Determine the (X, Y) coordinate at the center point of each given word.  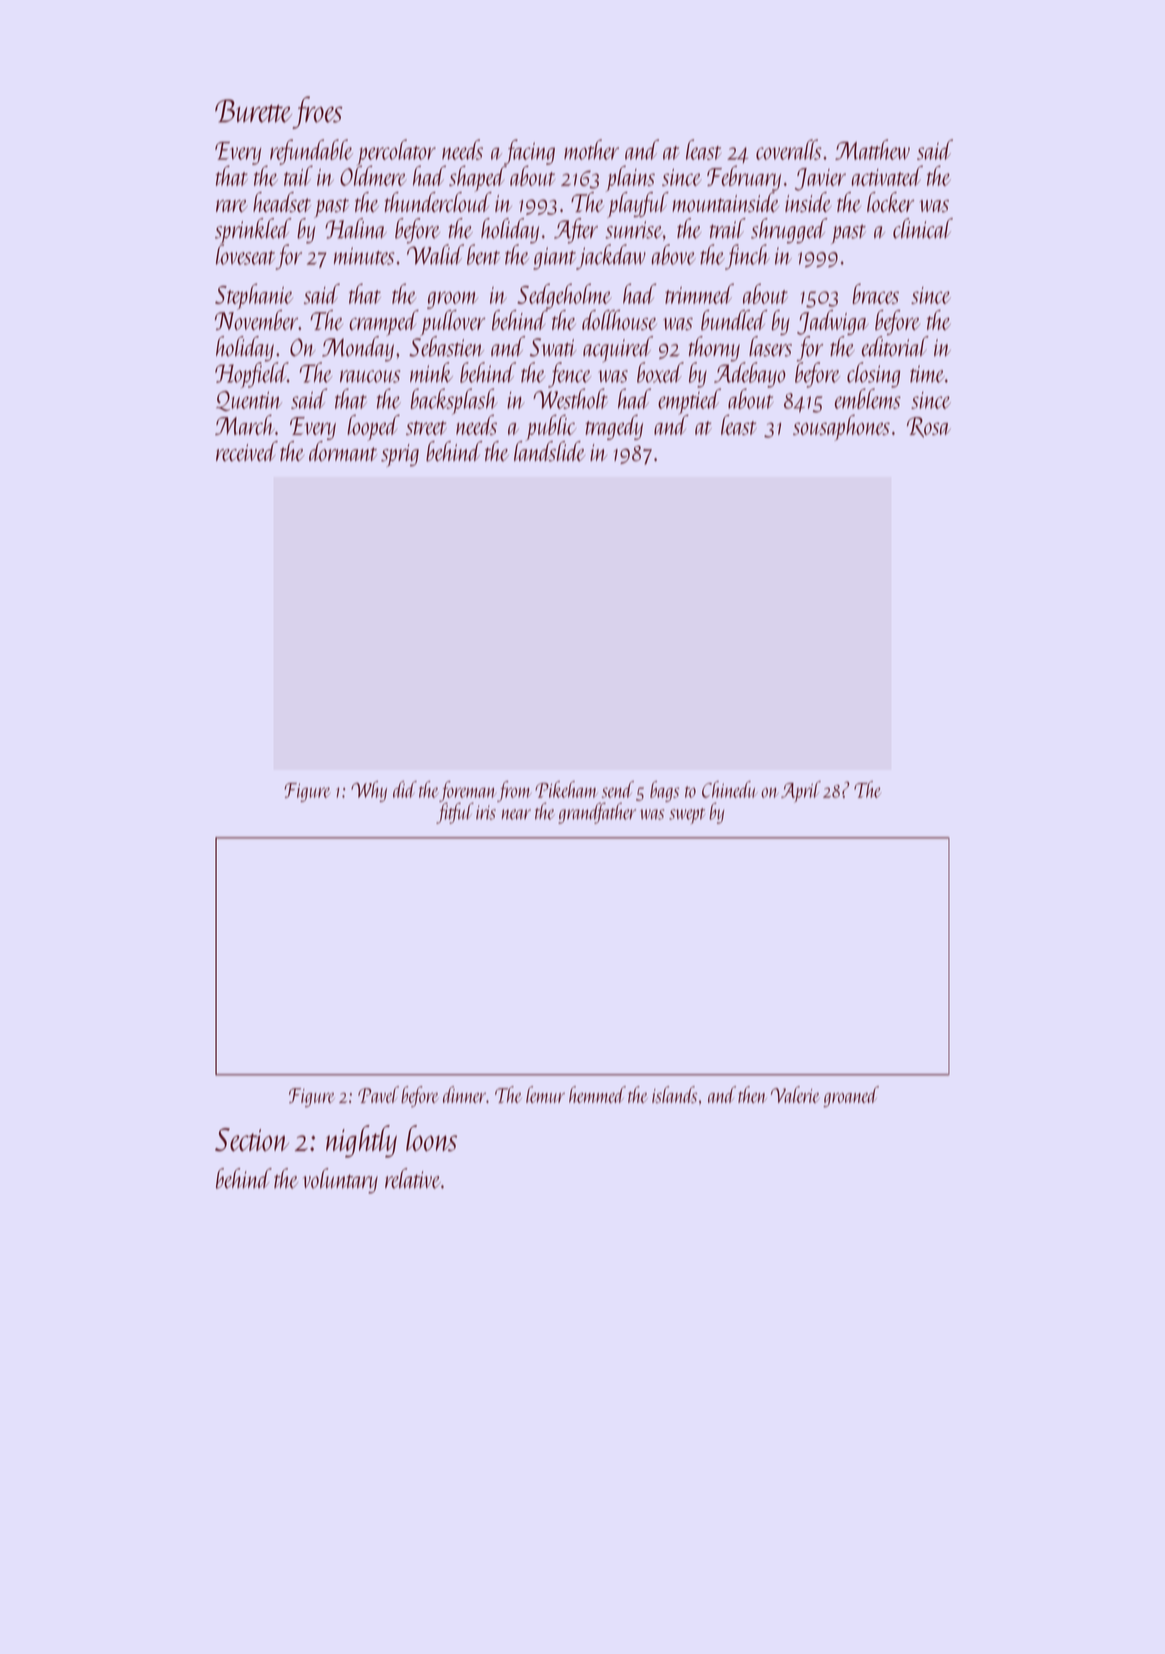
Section (252, 1139)
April (801, 792)
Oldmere (373, 176)
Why (369, 791)
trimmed (699, 293)
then (752, 1094)
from (514, 791)
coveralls (789, 149)
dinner (464, 1094)
